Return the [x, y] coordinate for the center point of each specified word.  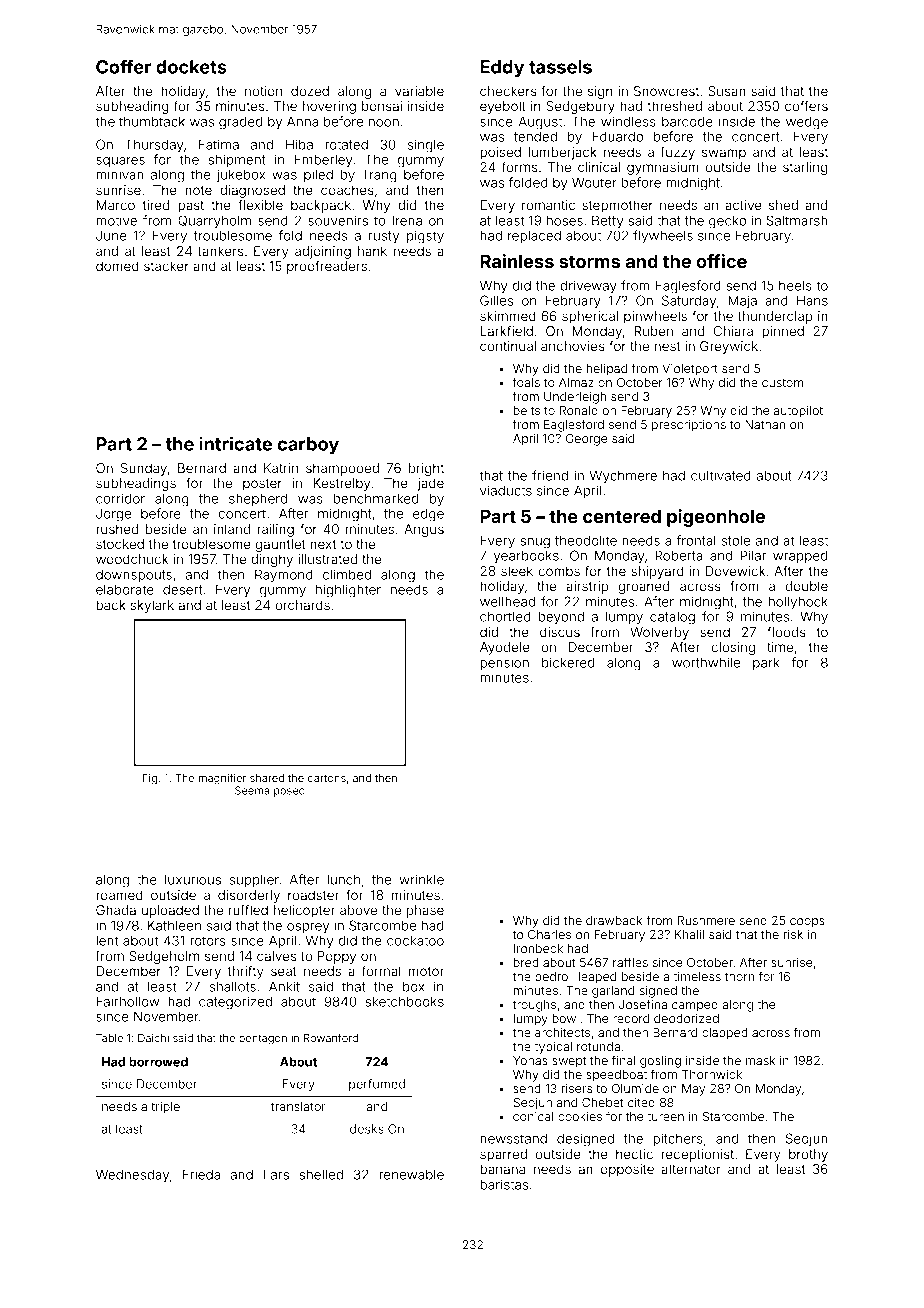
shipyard [657, 572]
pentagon [263, 1039]
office [721, 261]
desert [183, 589]
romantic [548, 205]
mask [760, 1060]
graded [240, 123]
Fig [150, 779]
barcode [687, 121]
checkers [508, 91]
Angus [424, 530]
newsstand [513, 1138]
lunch [343, 879]
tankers [220, 251]
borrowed [158, 1062]
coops [807, 923]
